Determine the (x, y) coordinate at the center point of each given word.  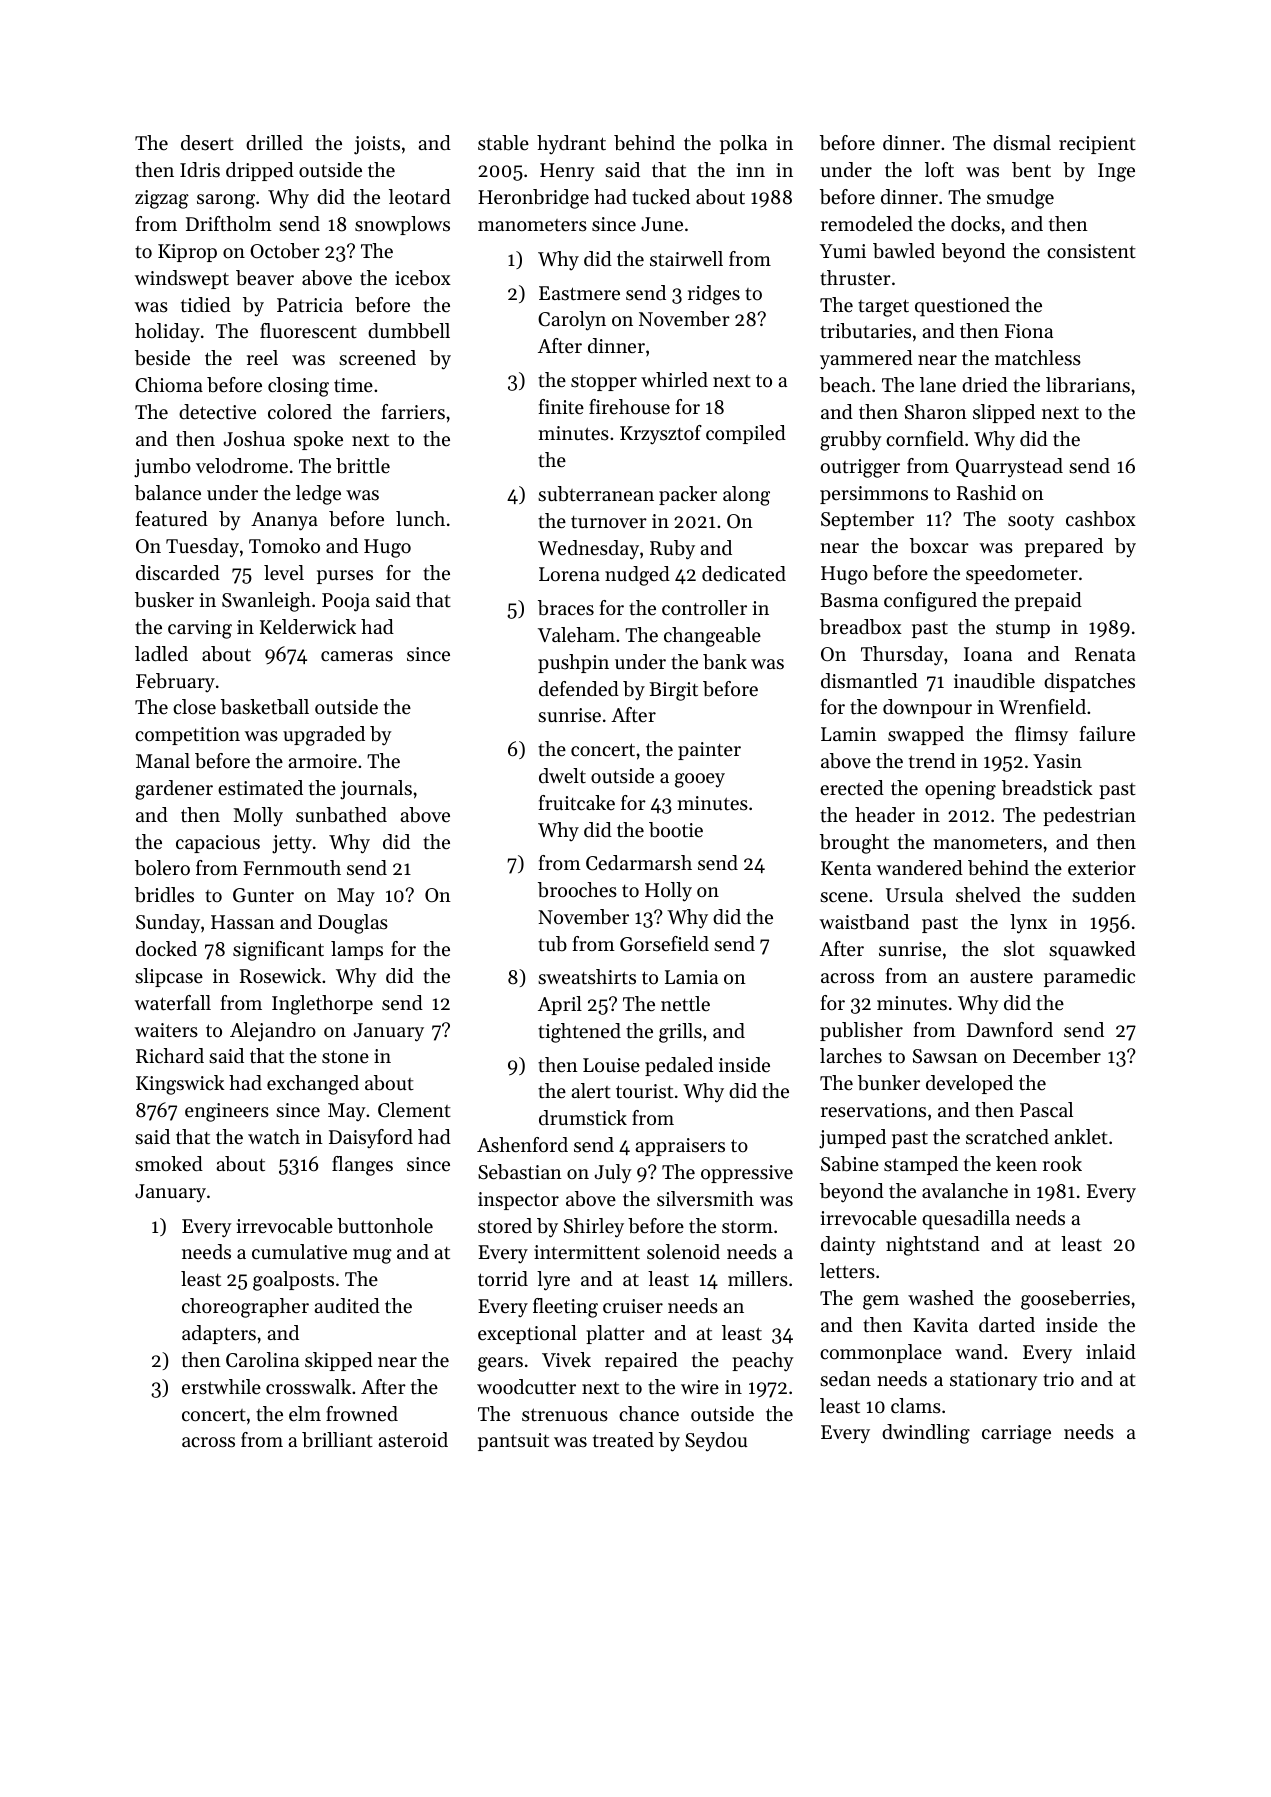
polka (743, 144)
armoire (322, 761)
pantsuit (513, 1442)
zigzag (162, 199)
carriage (1016, 1434)
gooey (700, 780)
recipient (1097, 145)
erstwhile (221, 1387)
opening (960, 790)
